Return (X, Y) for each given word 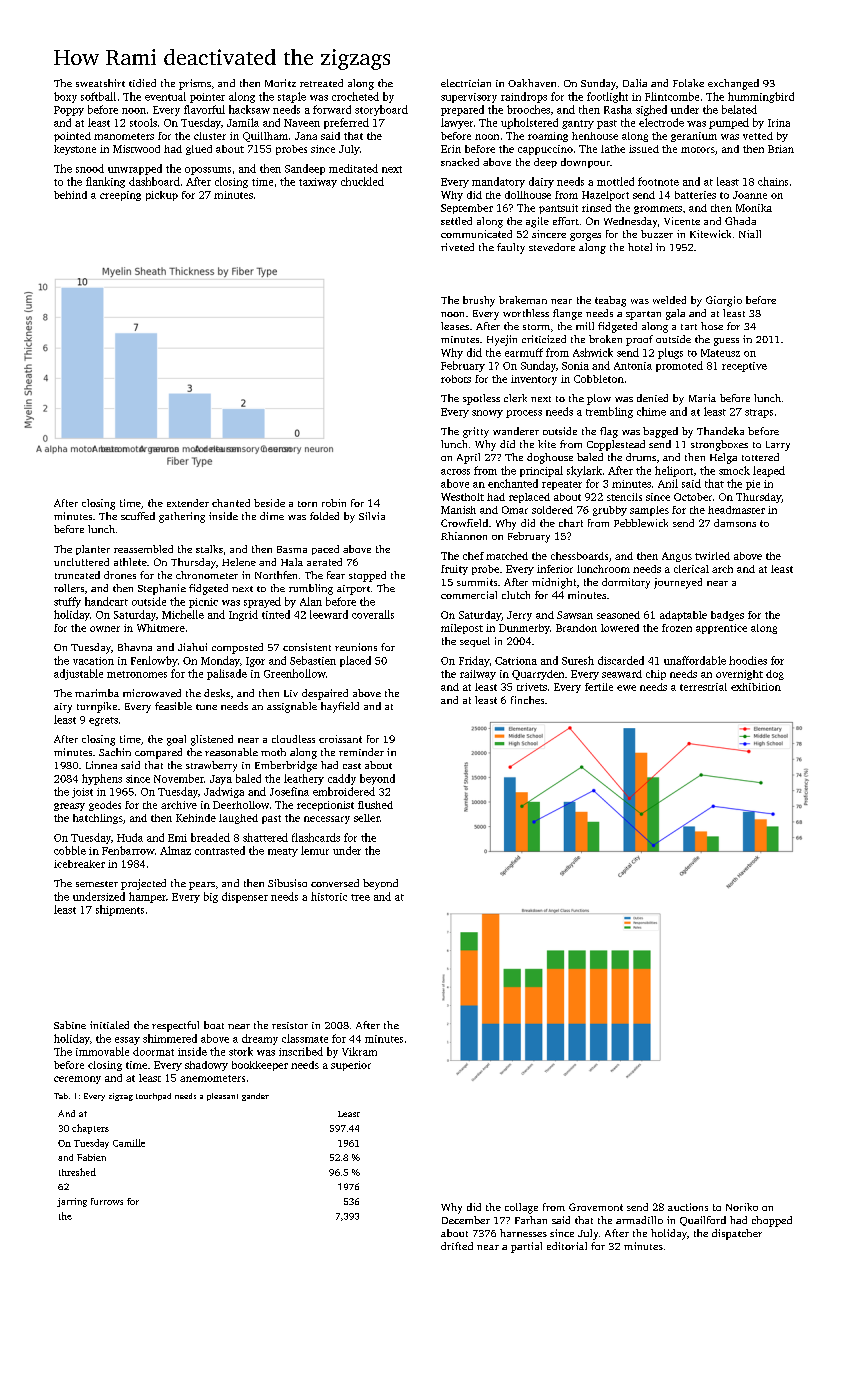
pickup (162, 196)
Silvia (372, 516)
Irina (779, 123)
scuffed (138, 516)
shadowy (206, 1066)
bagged (660, 432)
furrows (107, 1201)
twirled (712, 556)
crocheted (355, 96)
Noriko (742, 1207)
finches (527, 700)
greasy (69, 807)
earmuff (524, 352)
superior (351, 1066)
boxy (65, 97)
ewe (626, 688)
